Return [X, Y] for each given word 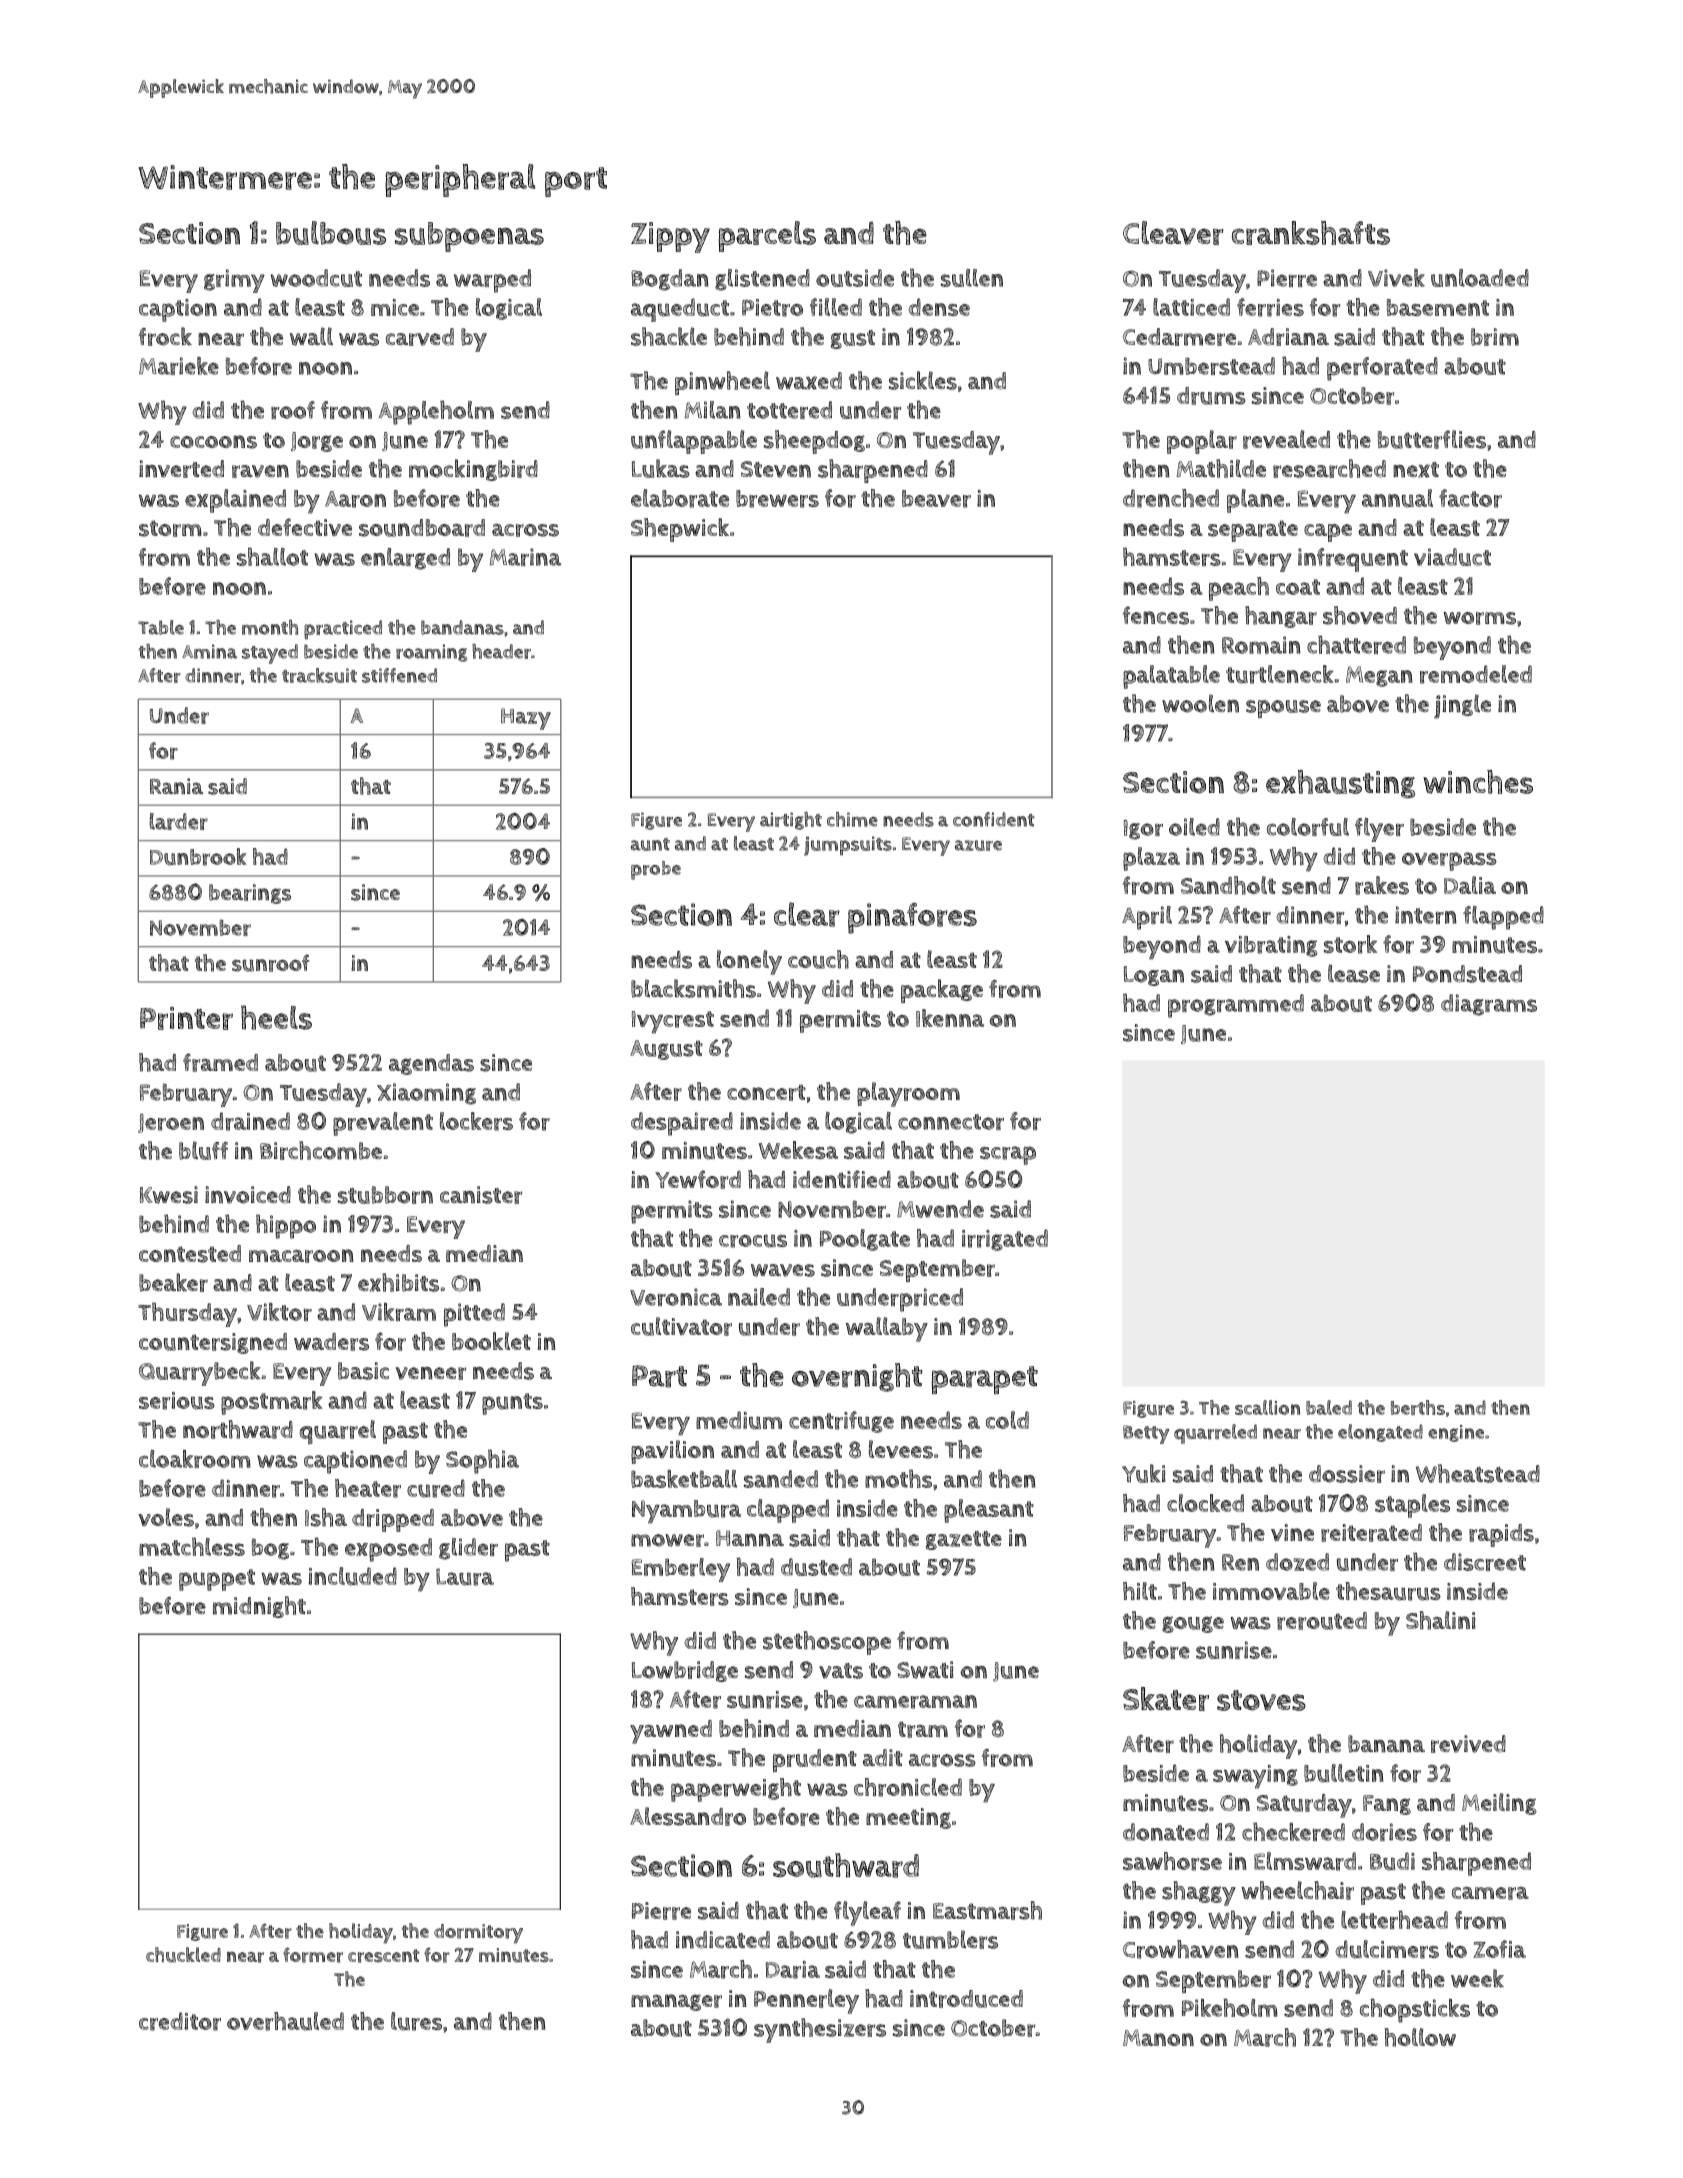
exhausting [1340, 784]
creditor [180, 2021]
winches [1478, 782]
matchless [192, 1546]
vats [841, 1671]
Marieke [179, 366]
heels [276, 1017]
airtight [791, 821]
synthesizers [820, 2030]
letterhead [1394, 1919]
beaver [936, 499]
